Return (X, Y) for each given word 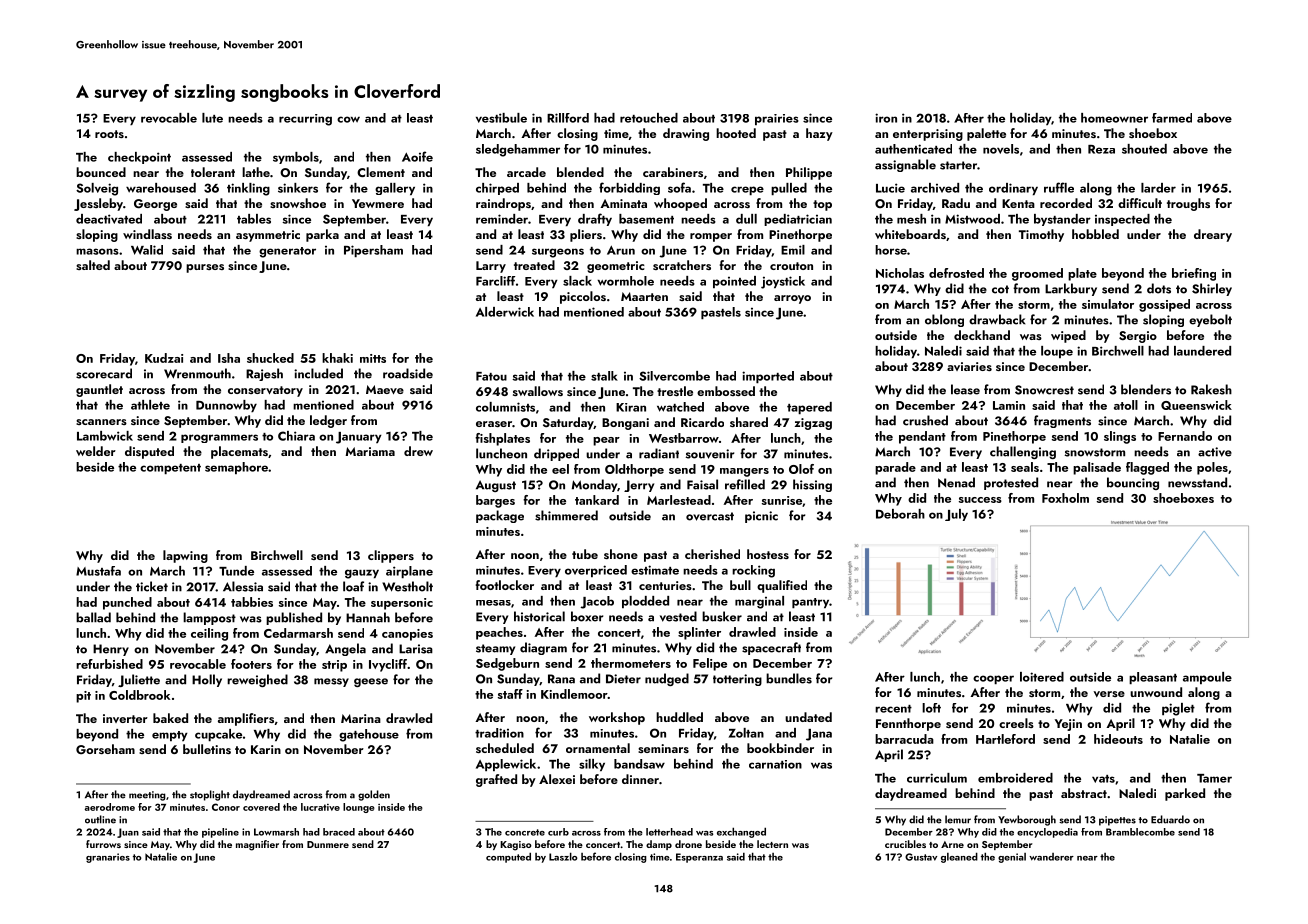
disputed (149, 452)
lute (212, 118)
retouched (649, 118)
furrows (103, 844)
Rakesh (1211, 389)
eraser (494, 424)
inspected (1122, 220)
